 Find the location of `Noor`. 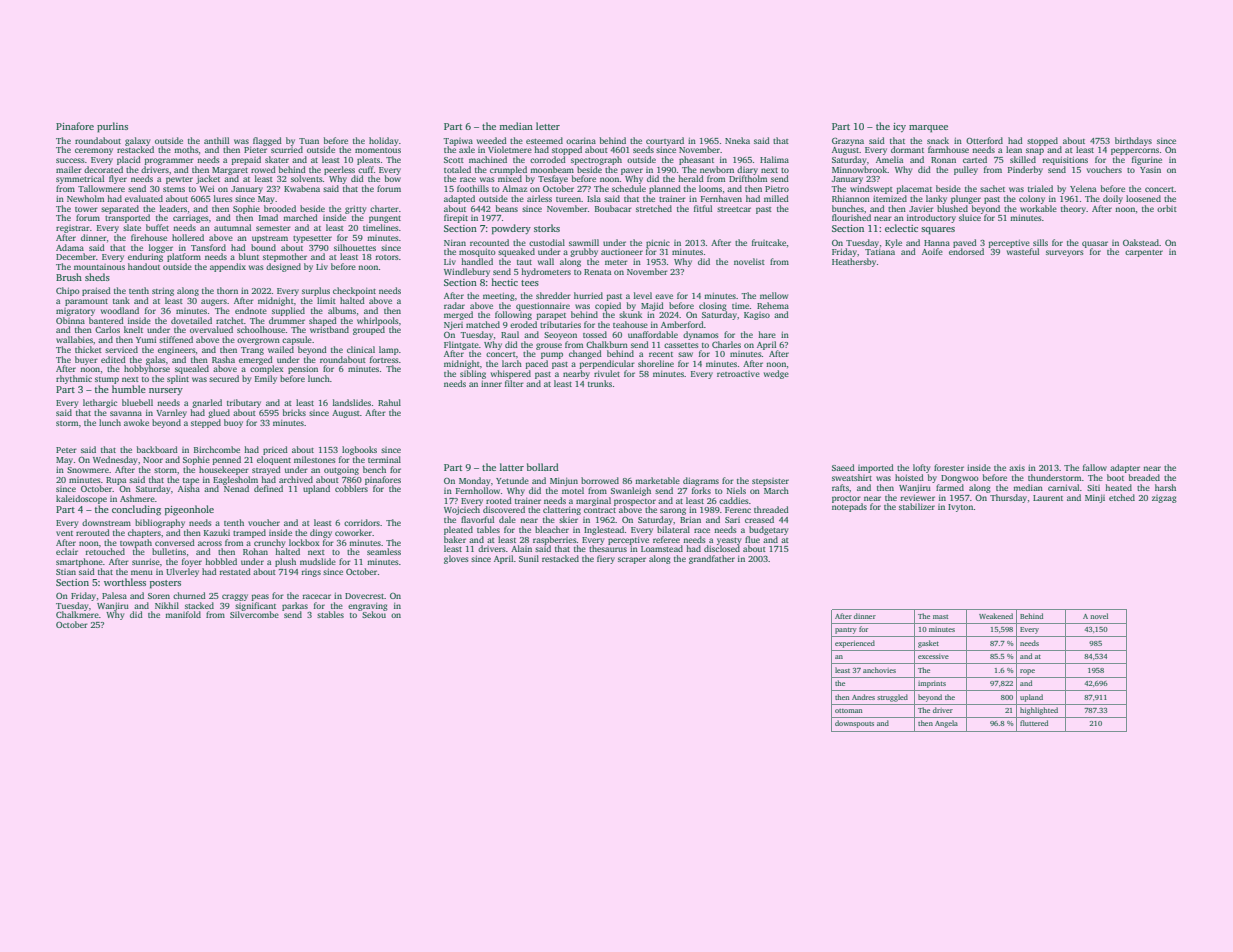

Noor is located at coordinates (153, 460).
